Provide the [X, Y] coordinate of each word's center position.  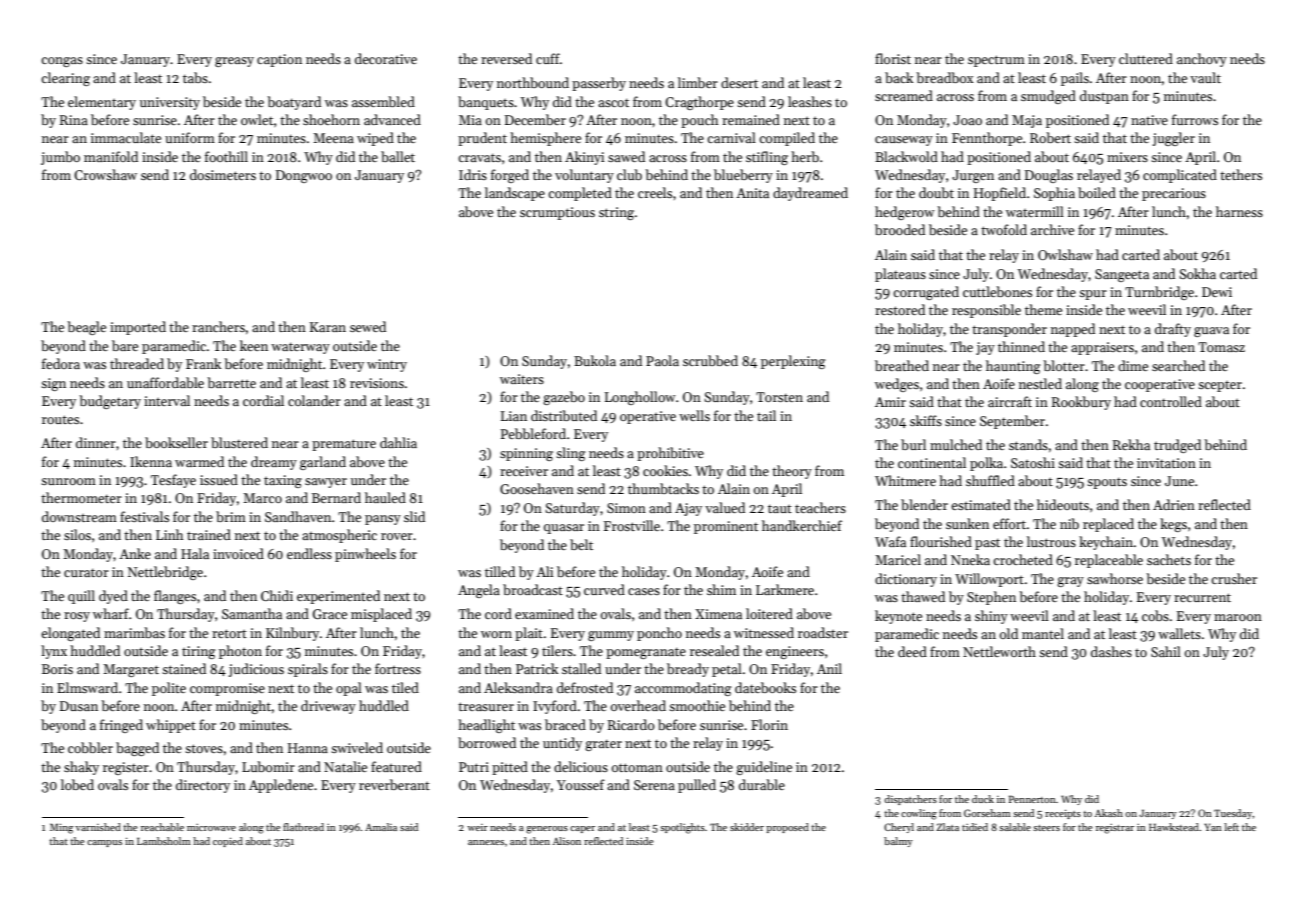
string [616, 213]
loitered [769, 613]
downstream [79, 516]
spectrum [996, 61]
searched [1178, 365]
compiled [787, 139]
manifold [111, 156]
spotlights [682, 828]
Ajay [688, 509]
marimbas [134, 632]
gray [1070, 582]
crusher [1234, 578]
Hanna [308, 748]
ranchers [218, 326]
